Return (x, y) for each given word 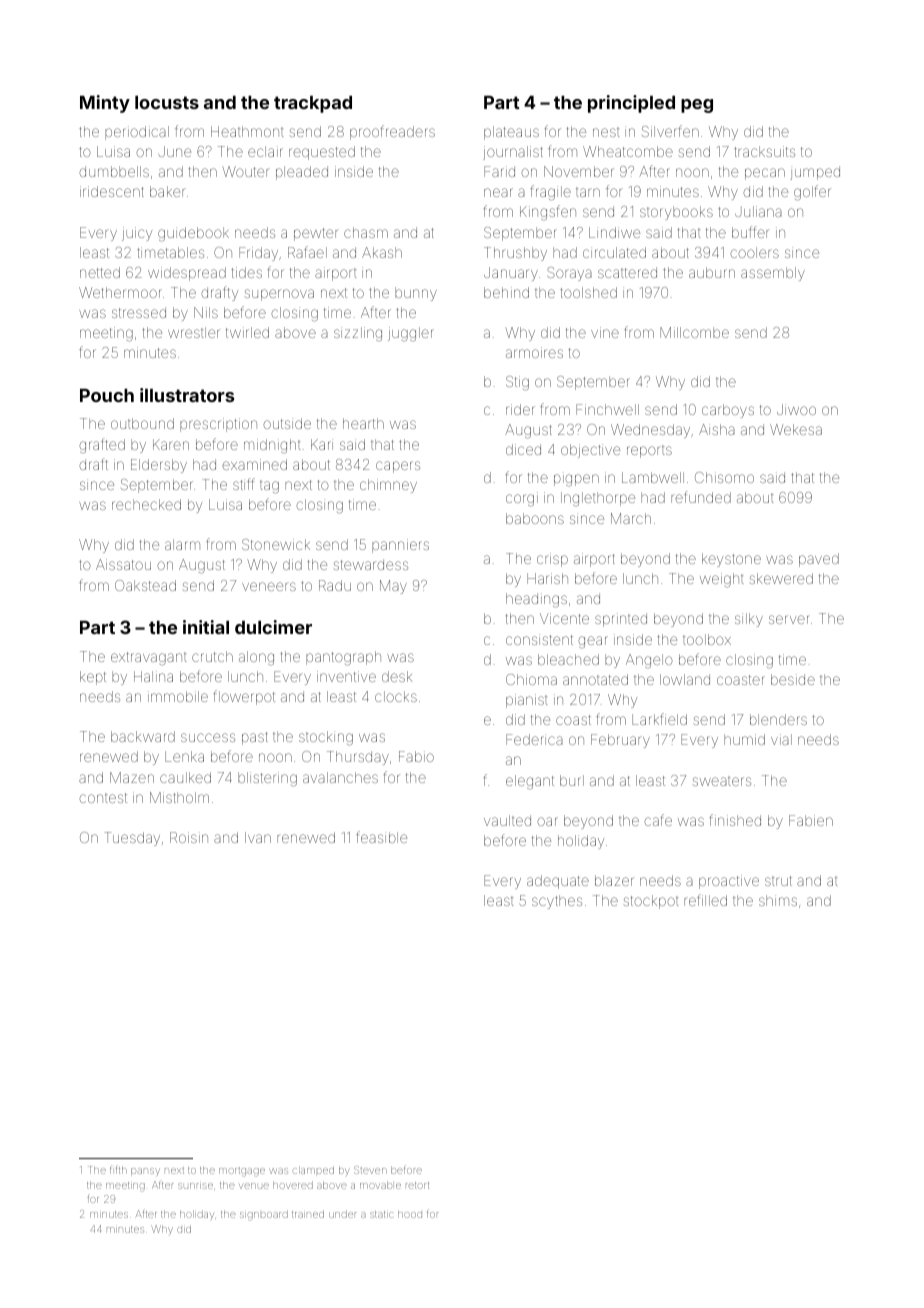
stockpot (650, 902)
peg (697, 106)
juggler (411, 334)
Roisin (189, 837)
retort (417, 1185)
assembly (773, 274)
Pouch (107, 395)
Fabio (416, 756)
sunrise (195, 1186)
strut (778, 881)
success (208, 737)
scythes (557, 902)
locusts (167, 102)
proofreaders (392, 132)
